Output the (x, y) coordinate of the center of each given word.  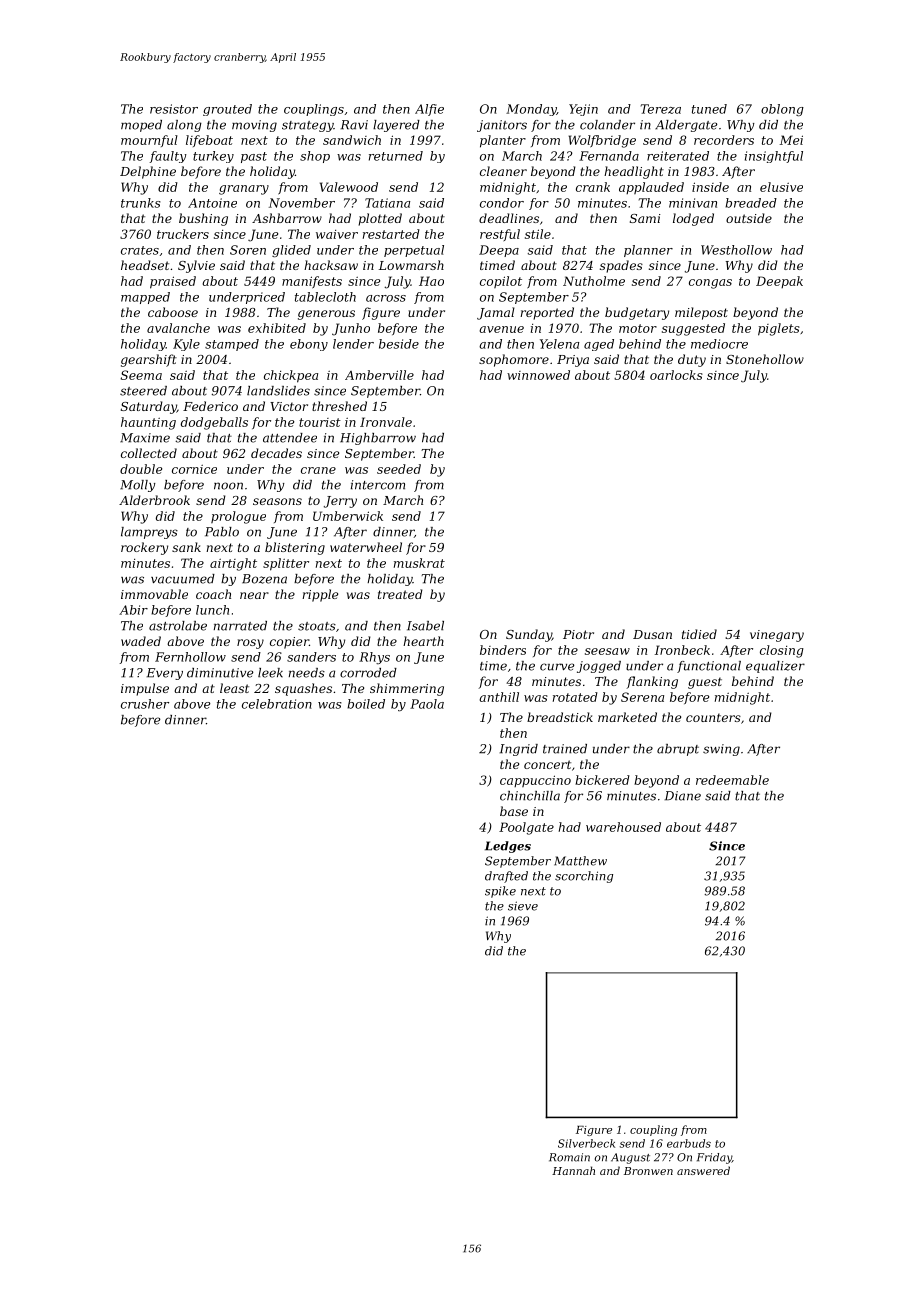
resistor (174, 109)
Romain (569, 1157)
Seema (141, 375)
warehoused (623, 827)
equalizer (775, 667)
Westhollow (736, 250)
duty (692, 360)
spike (500, 892)
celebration (277, 704)
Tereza (661, 109)
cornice (194, 469)
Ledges (508, 847)
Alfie (429, 110)
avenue (501, 329)
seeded (399, 469)
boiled (366, 704)
